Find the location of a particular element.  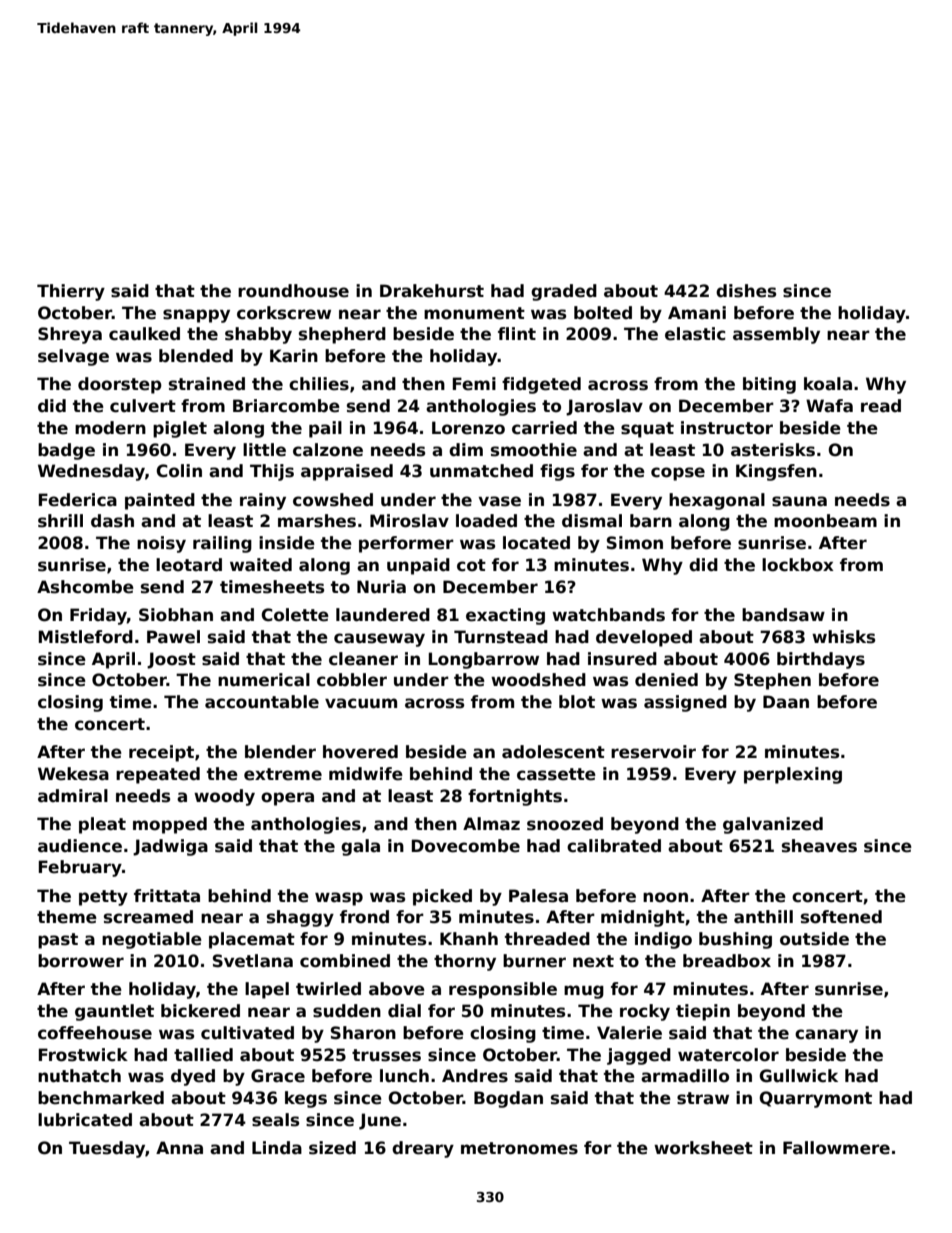

seals is located at coordinates (275, 1120).
